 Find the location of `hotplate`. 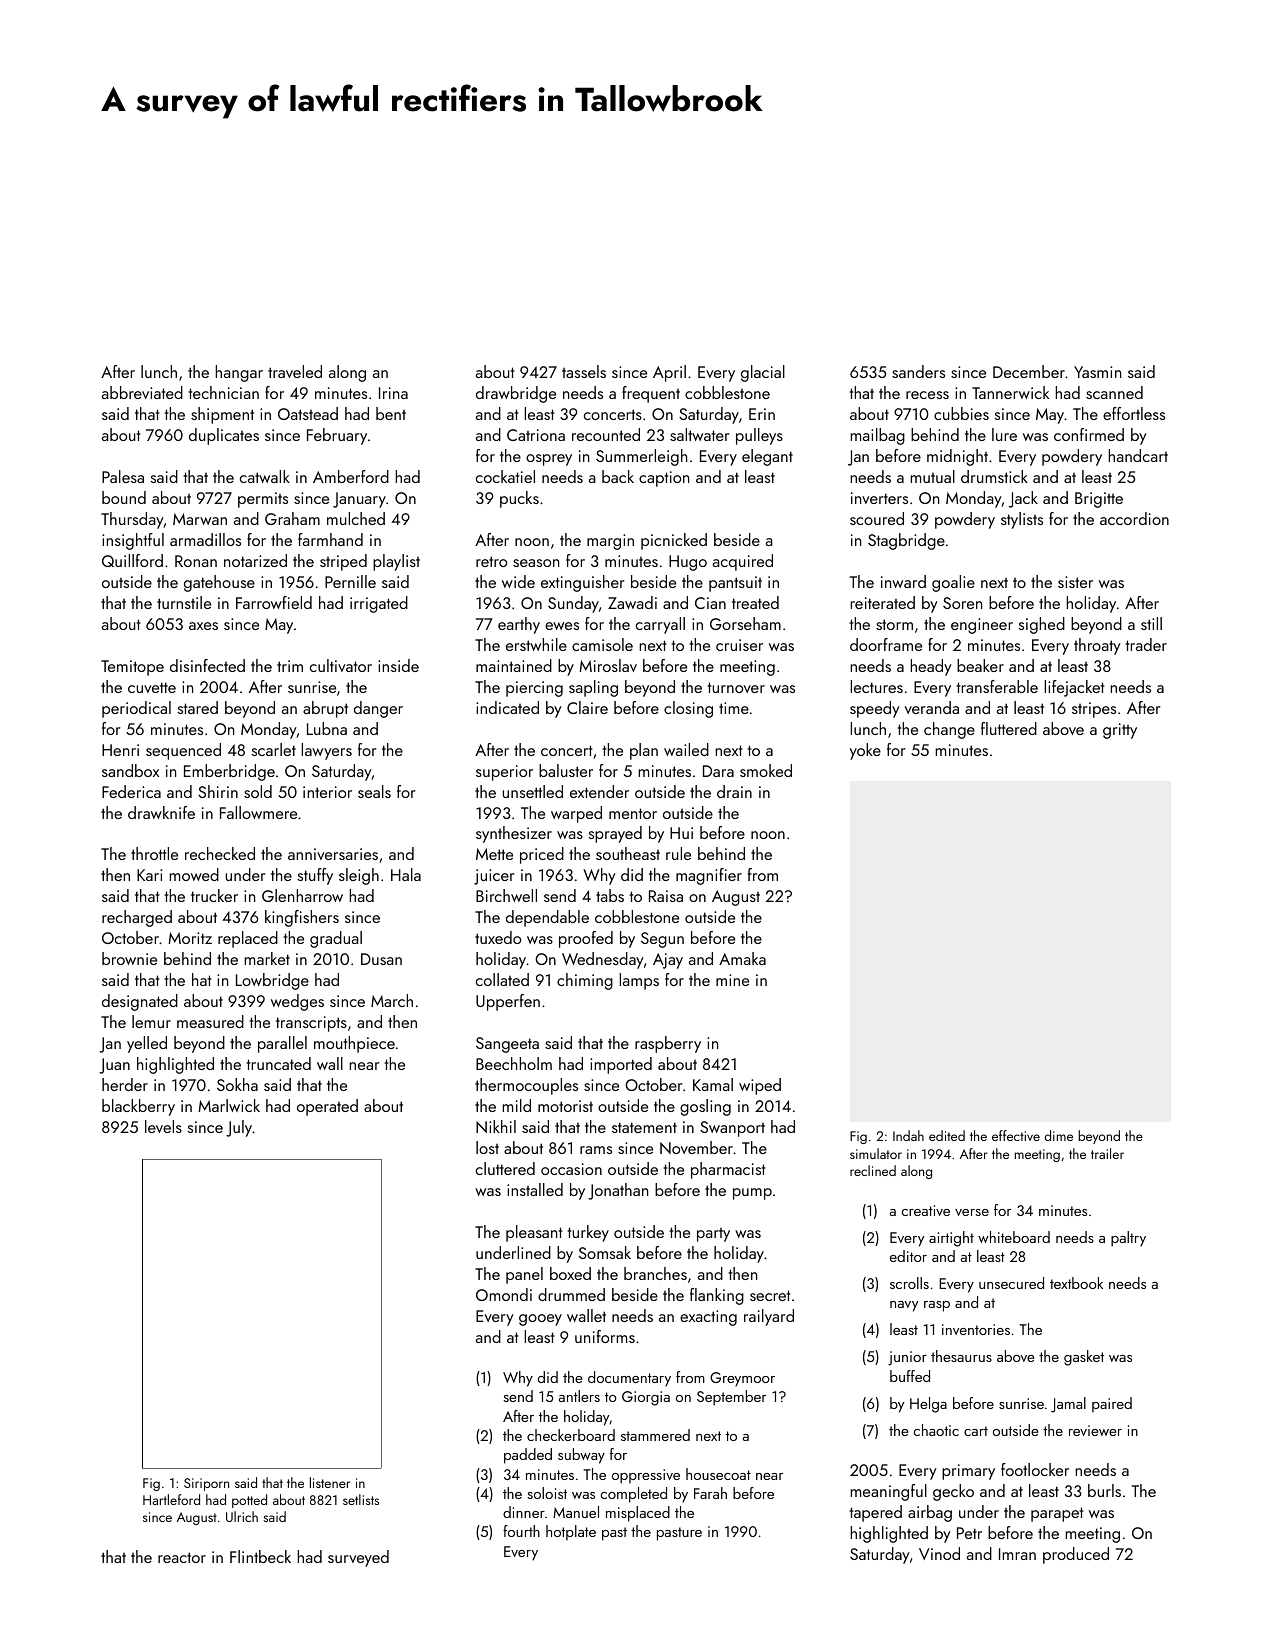

hotplate is located at coordinates (571, 1532).
